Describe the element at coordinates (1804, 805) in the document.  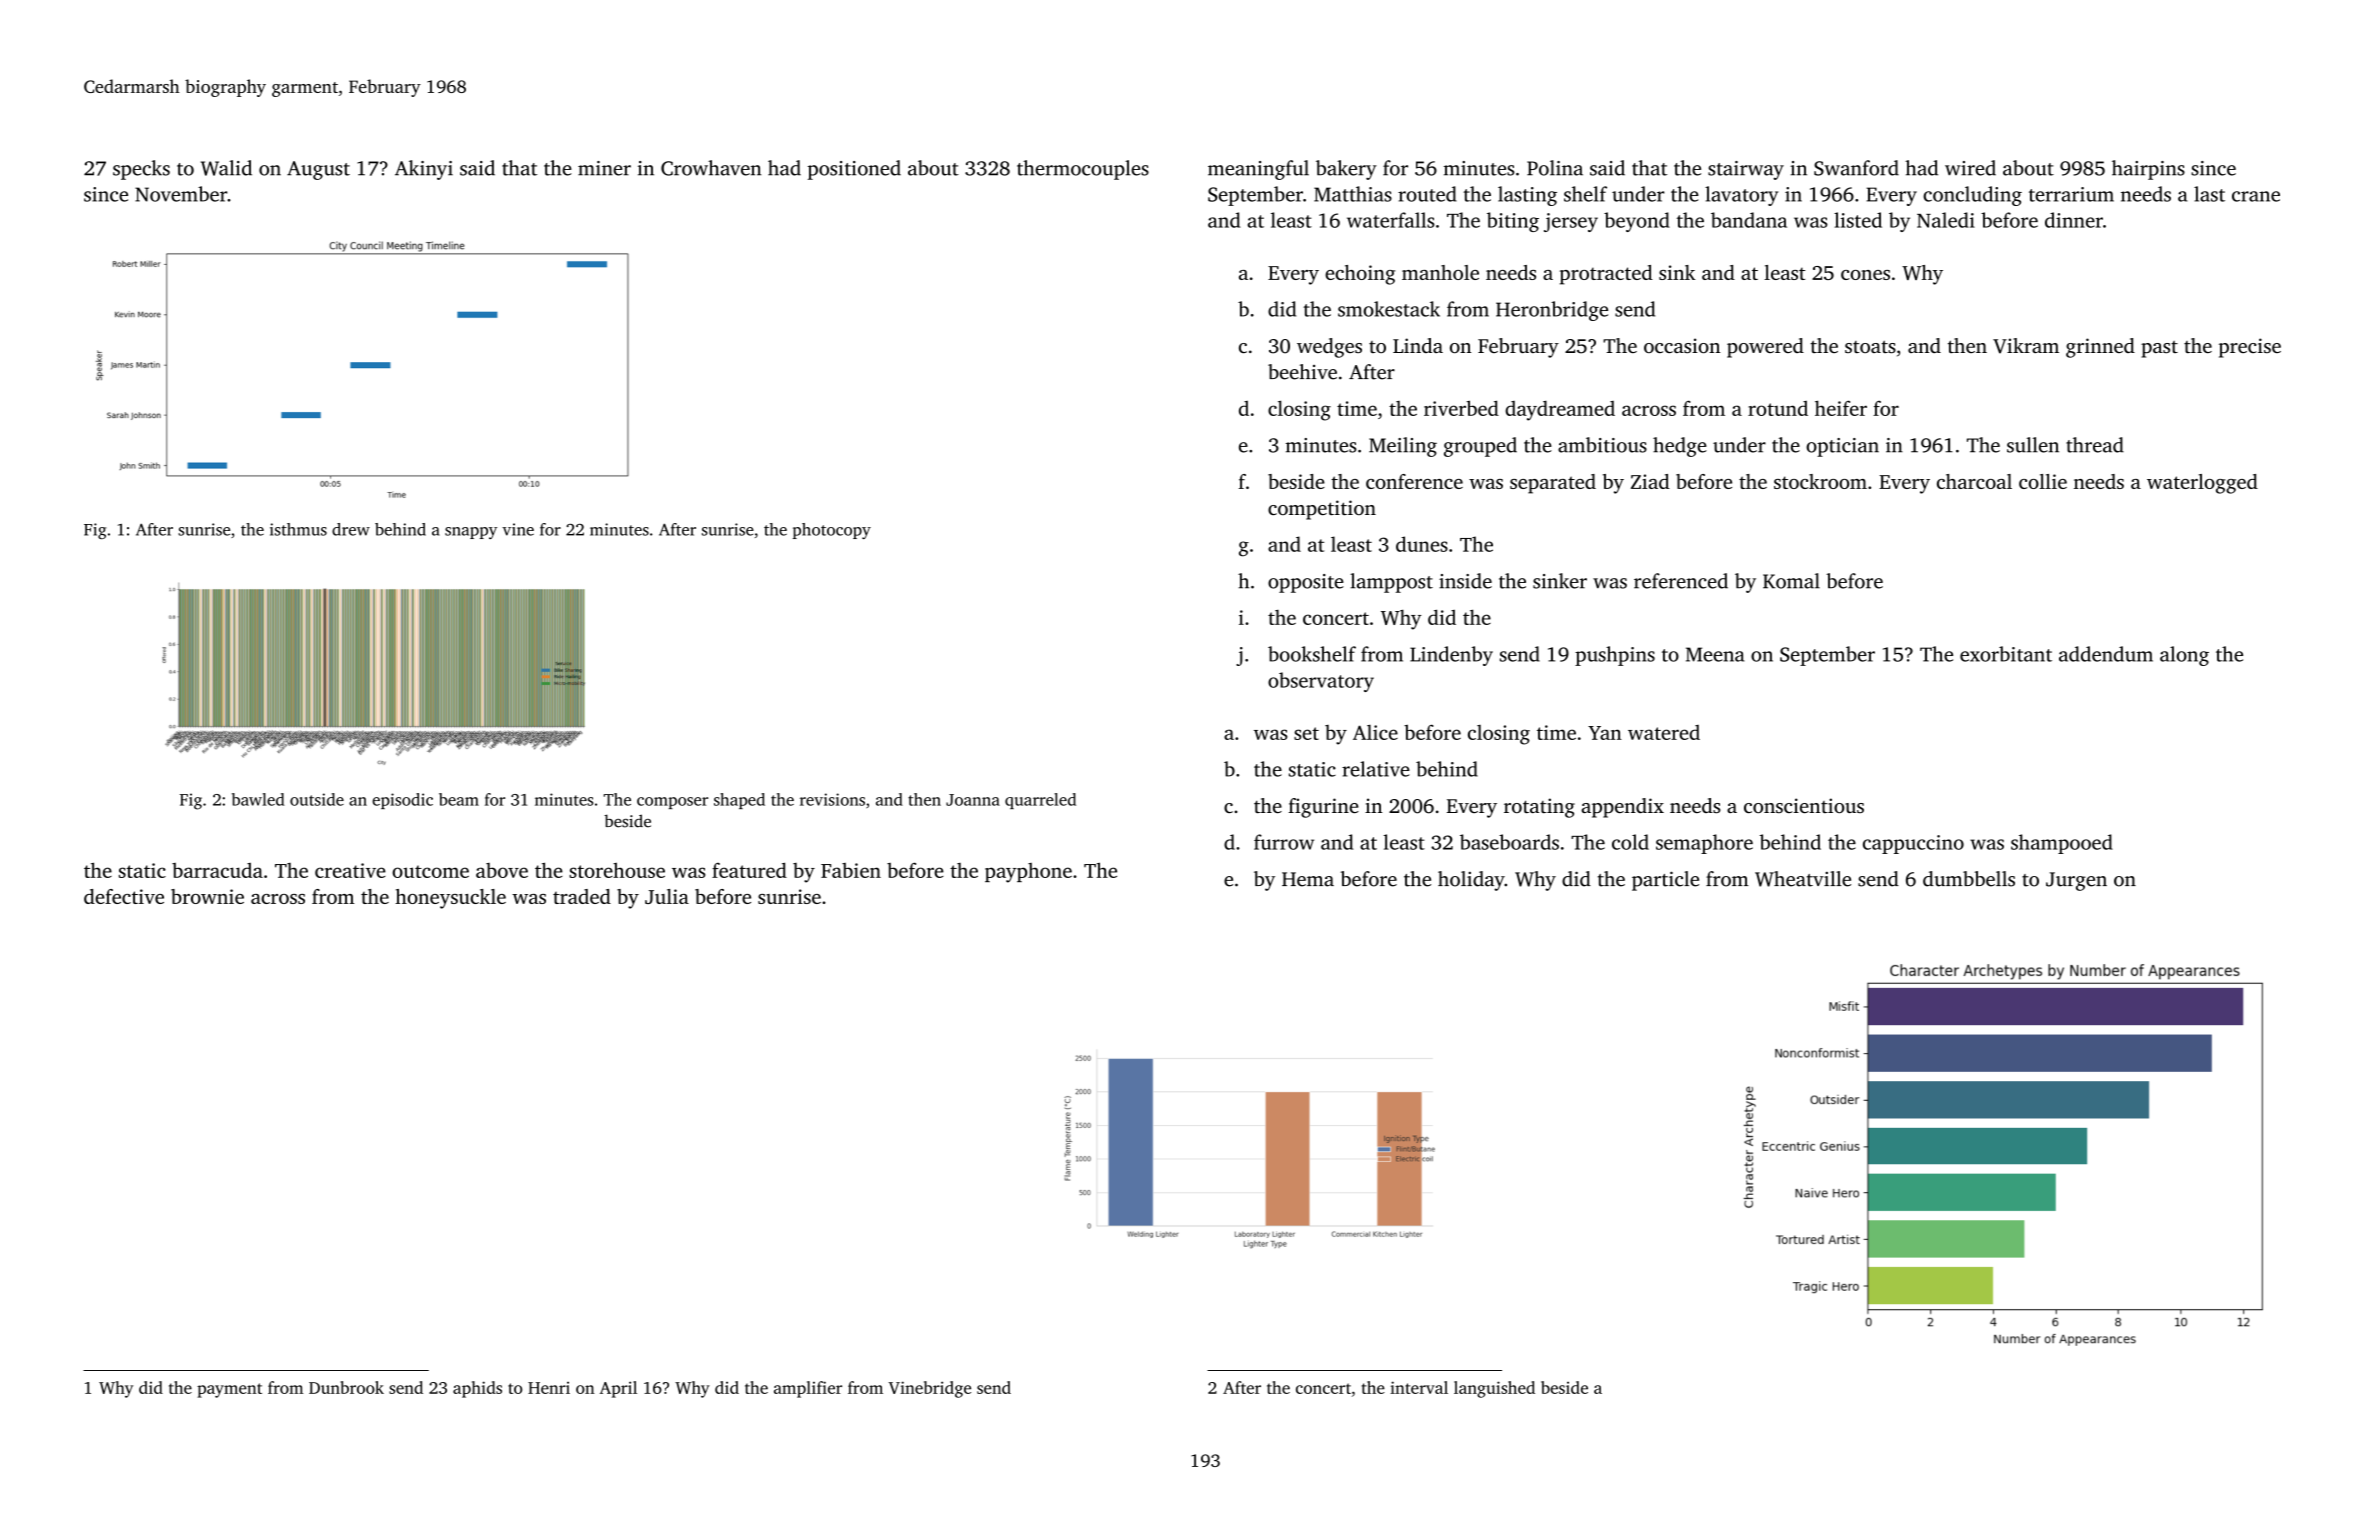
I see `conscientious` at that location.
